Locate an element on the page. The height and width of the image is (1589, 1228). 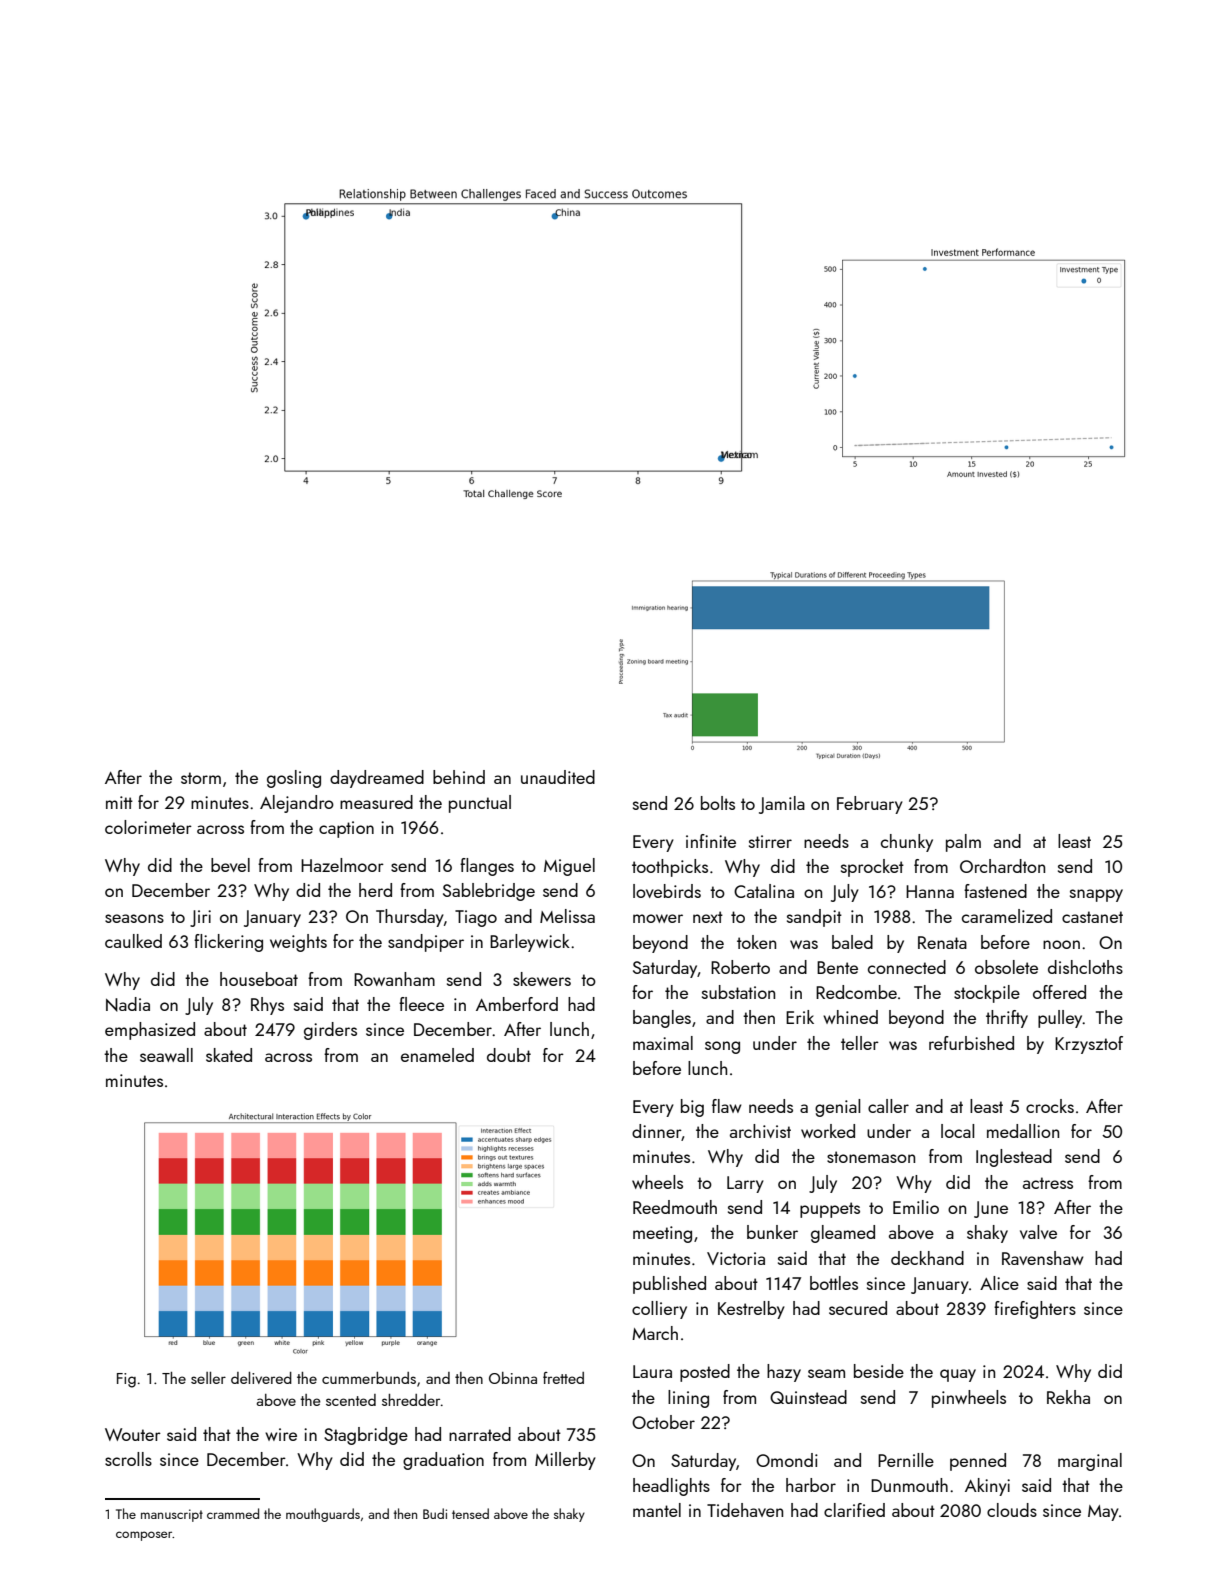
bolts is located at coordinates (718, 803).
